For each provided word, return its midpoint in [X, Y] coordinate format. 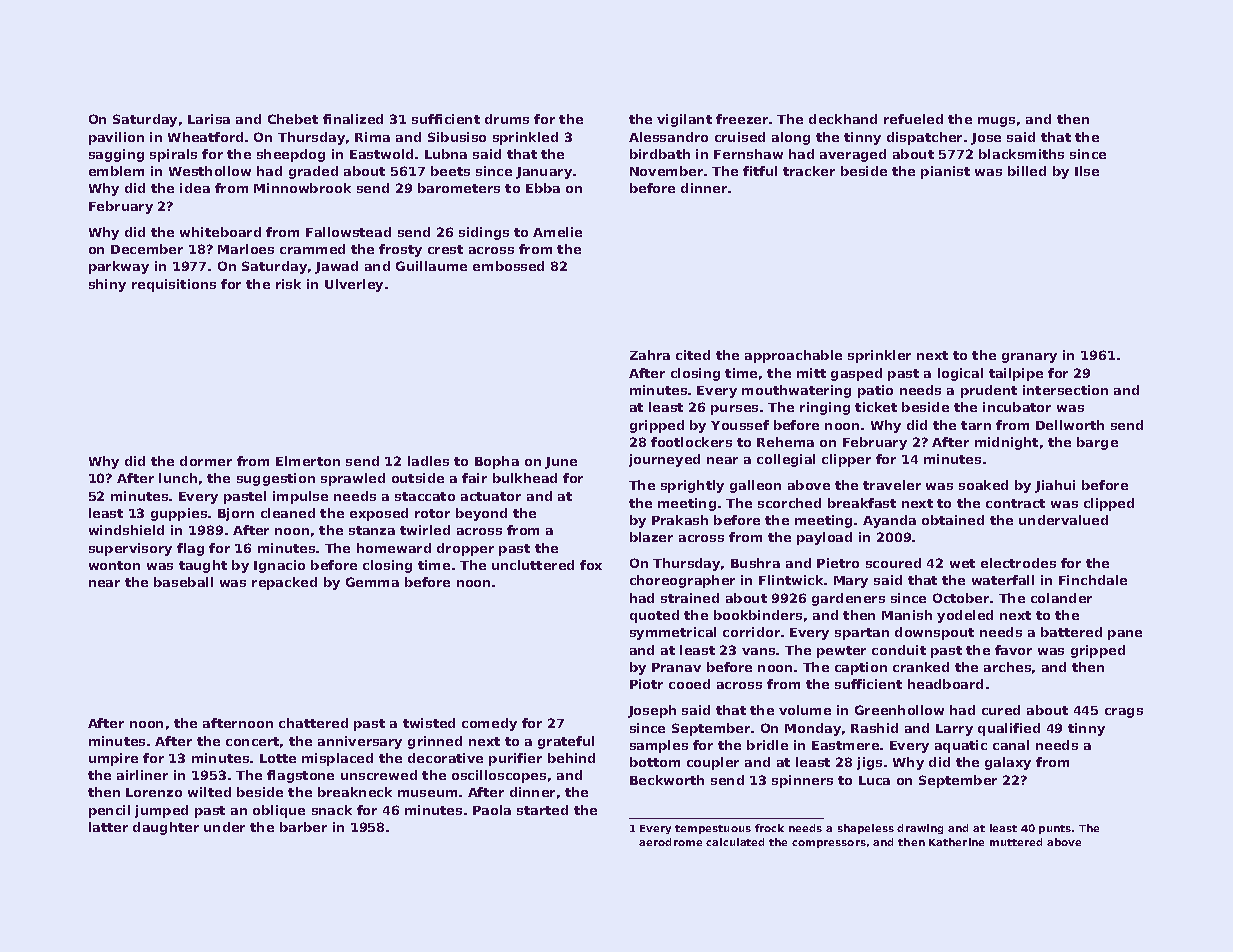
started [542, 810]
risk [288, 284]
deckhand [843, 119]
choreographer [682, 581]
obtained [953, 520]
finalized [353, 119]
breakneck [355, 792]
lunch [178, 478]
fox [591, 565]
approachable [793, 356]
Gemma [372, 582]
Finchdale [1093, 580]
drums [507, 119]
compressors [829, 844]
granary [1029, 358]
